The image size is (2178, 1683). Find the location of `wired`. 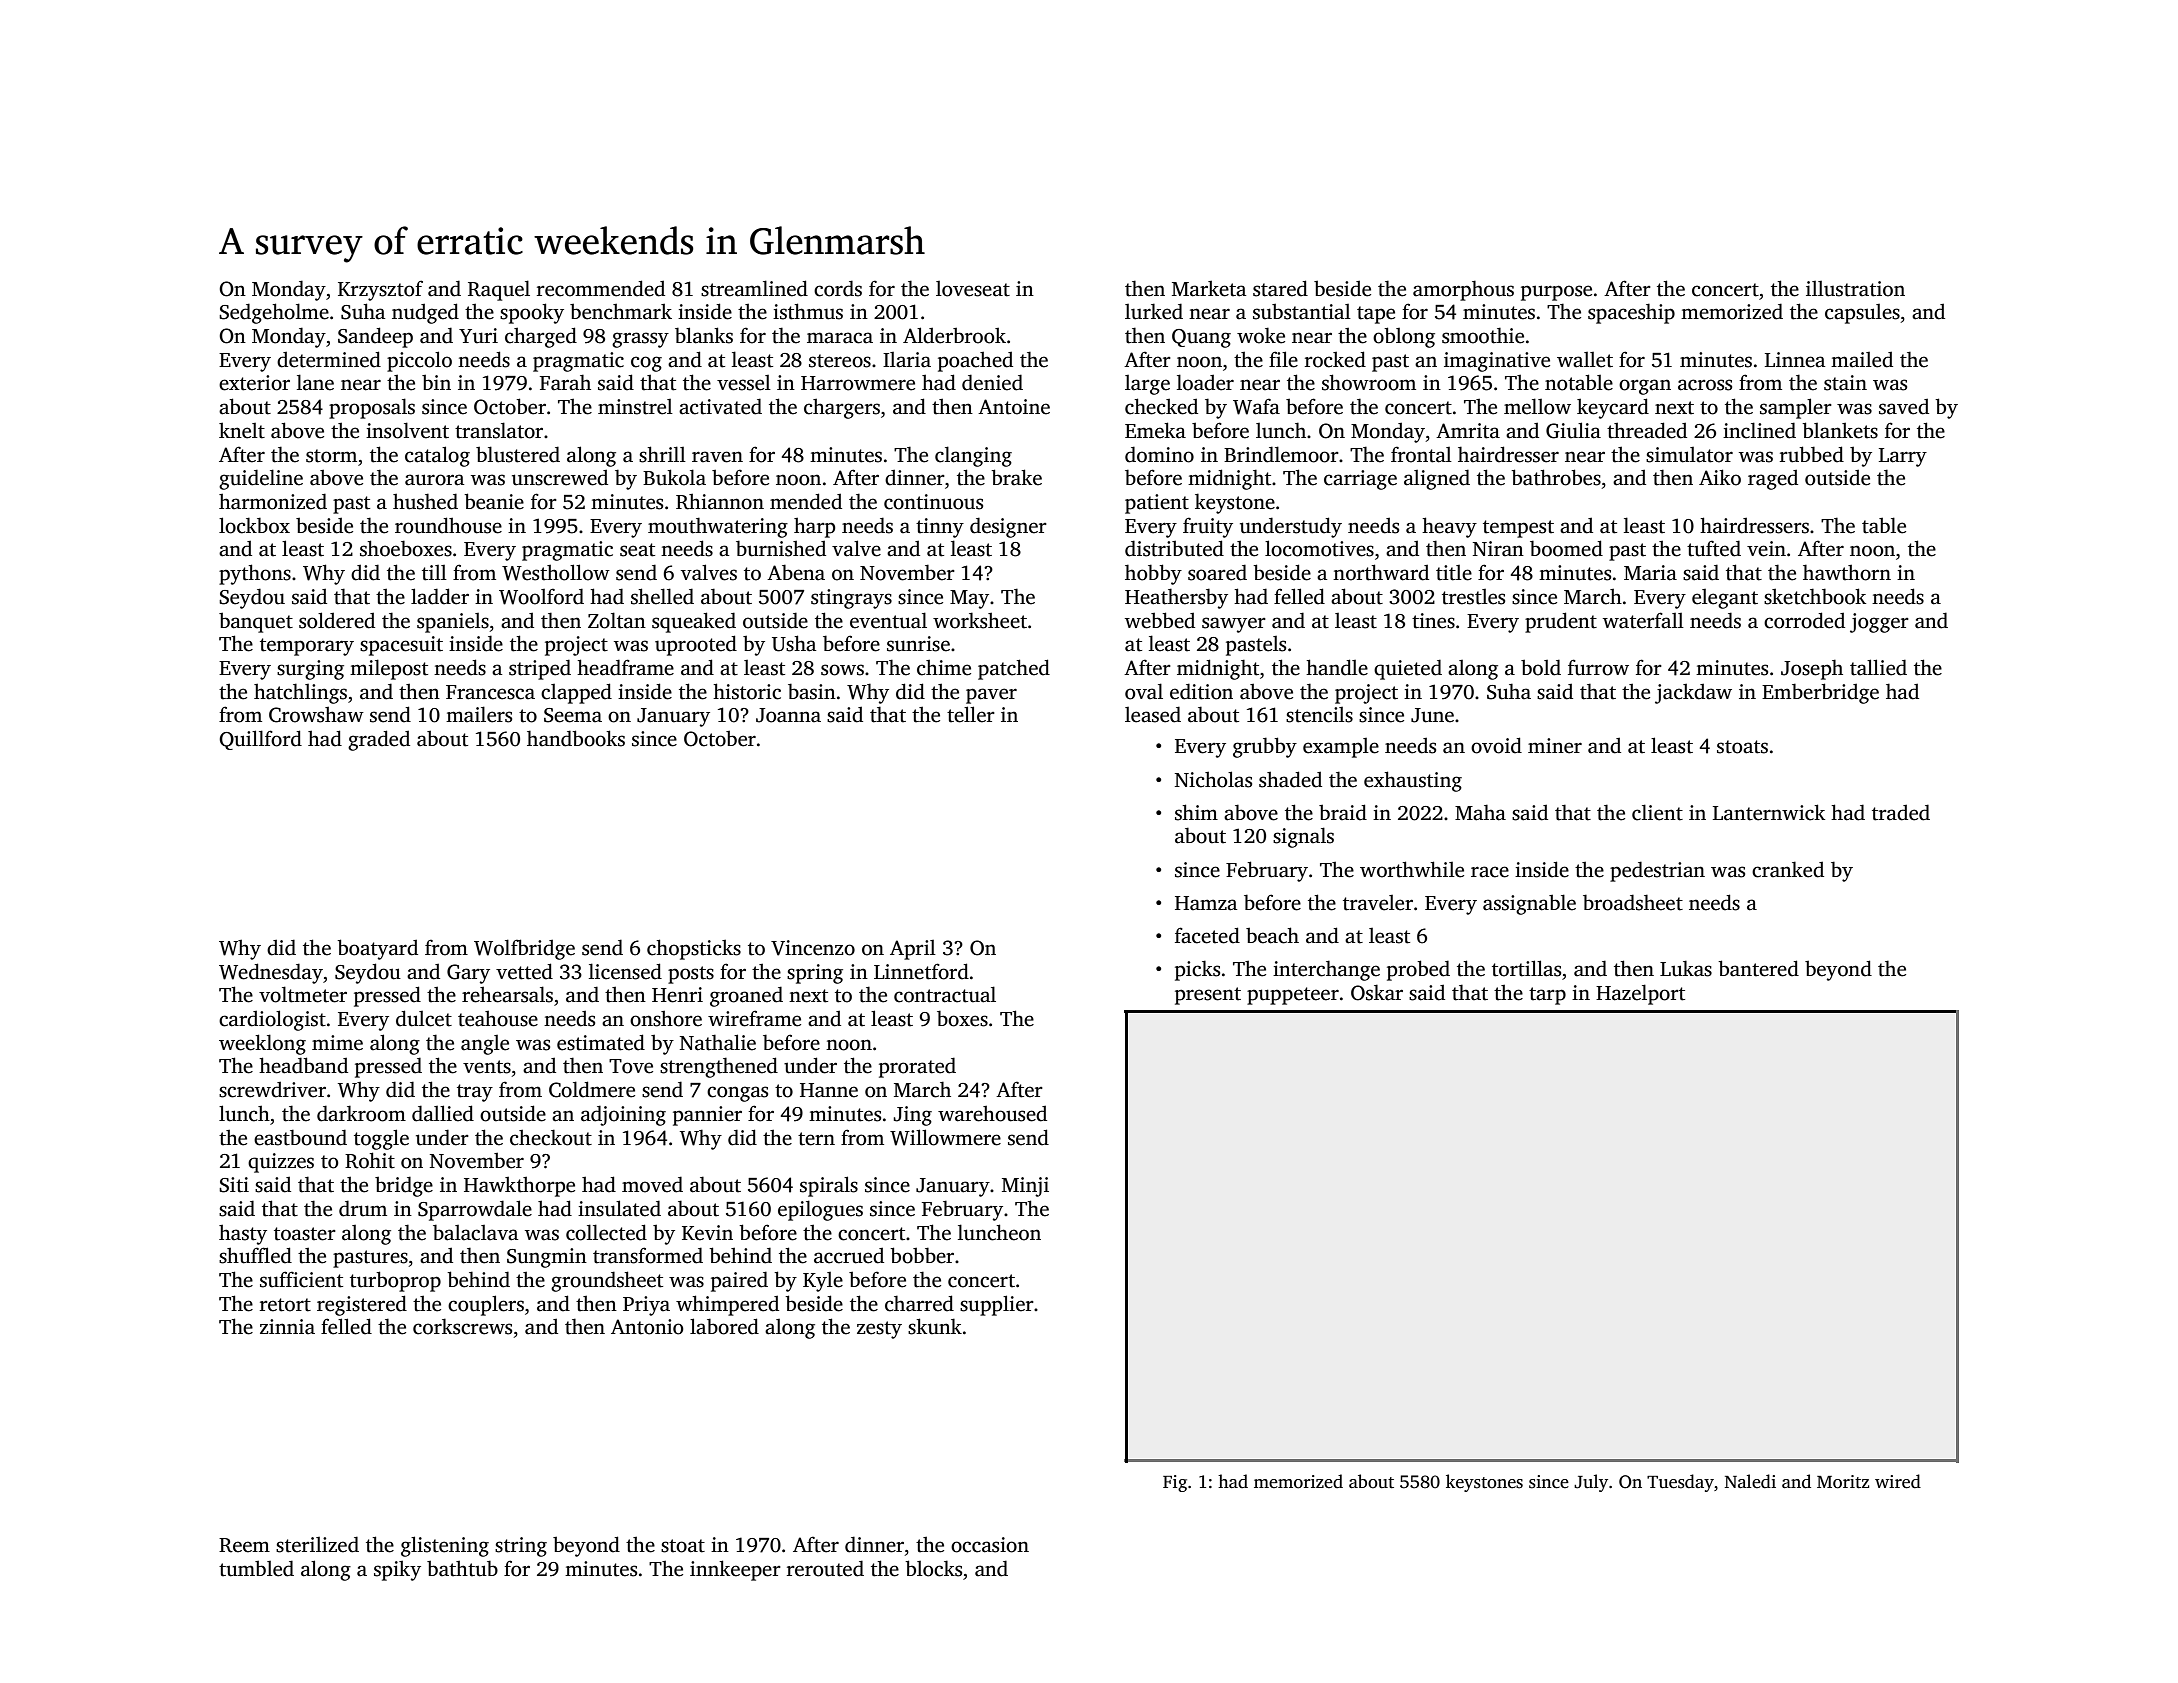

wired is located at coordinates (1898, 1481).
